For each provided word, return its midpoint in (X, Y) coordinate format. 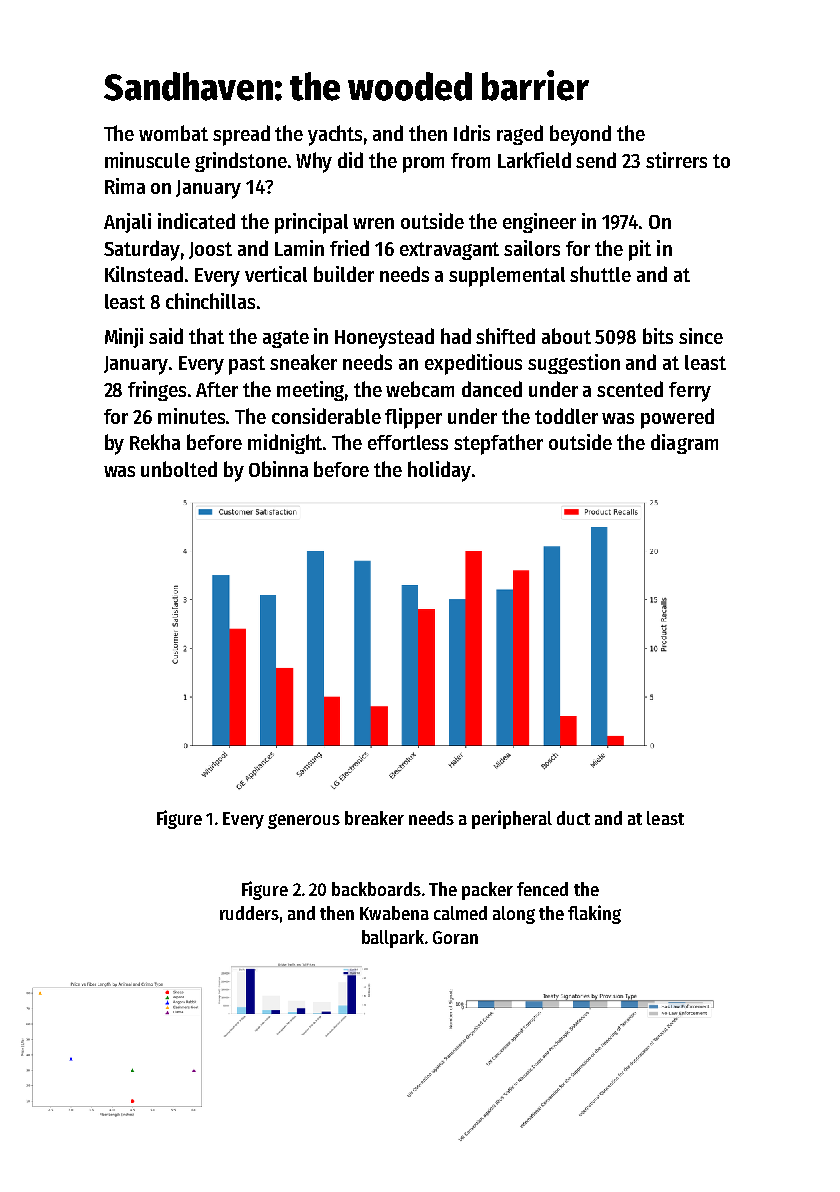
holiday (439, 471)
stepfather (498, 444)
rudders (249, 913)
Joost (210, 250)
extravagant (449, 251)
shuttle (600, 274)
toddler (566, 416)
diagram (684, 444)
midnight (286, 444)
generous (304, 821)
